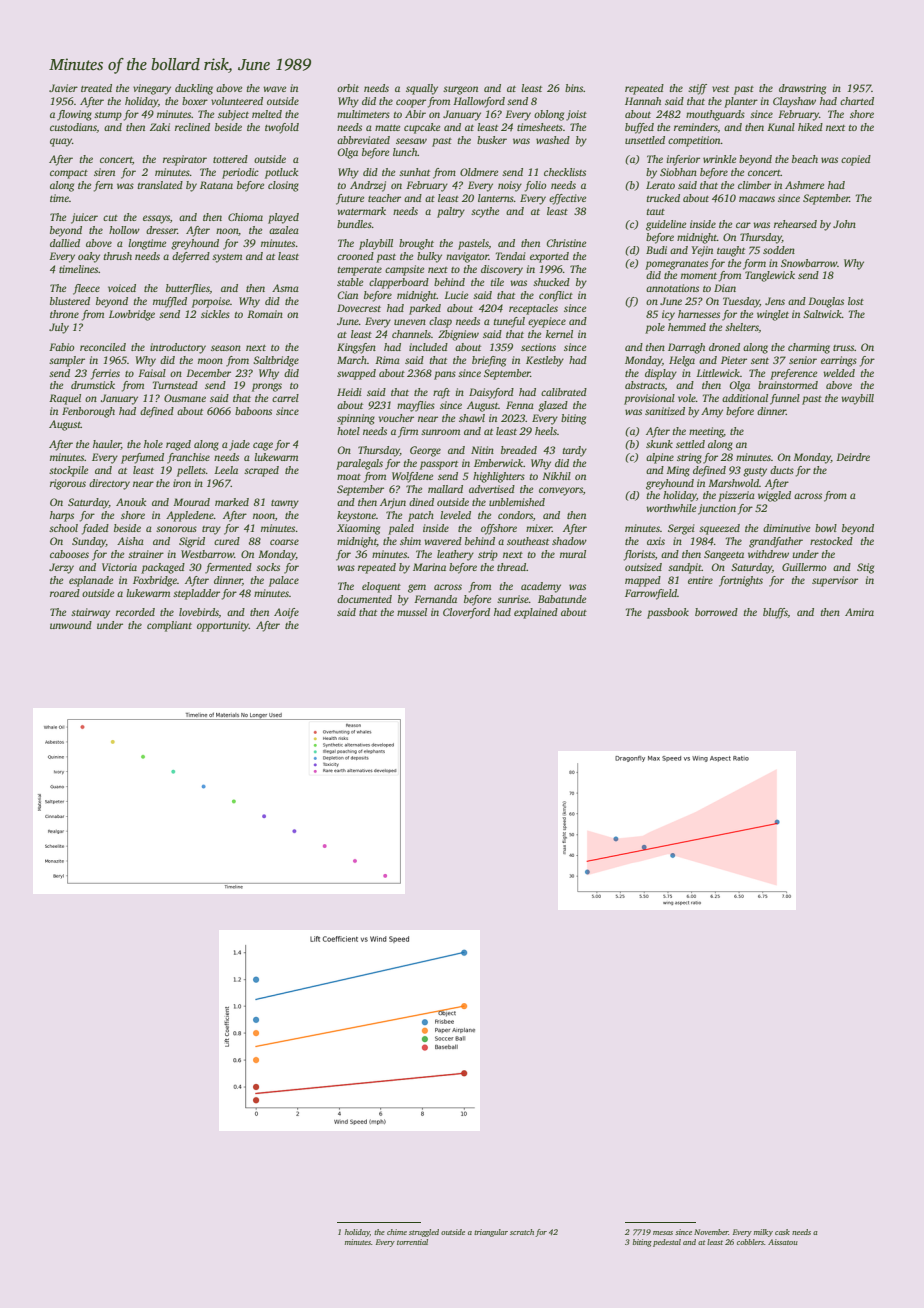 The width and height of the screenshot is (924, 1308). What do you see at coordinates (467, 257) in the screenshot?
I see `navigator` at bounding box center [467, 257].
